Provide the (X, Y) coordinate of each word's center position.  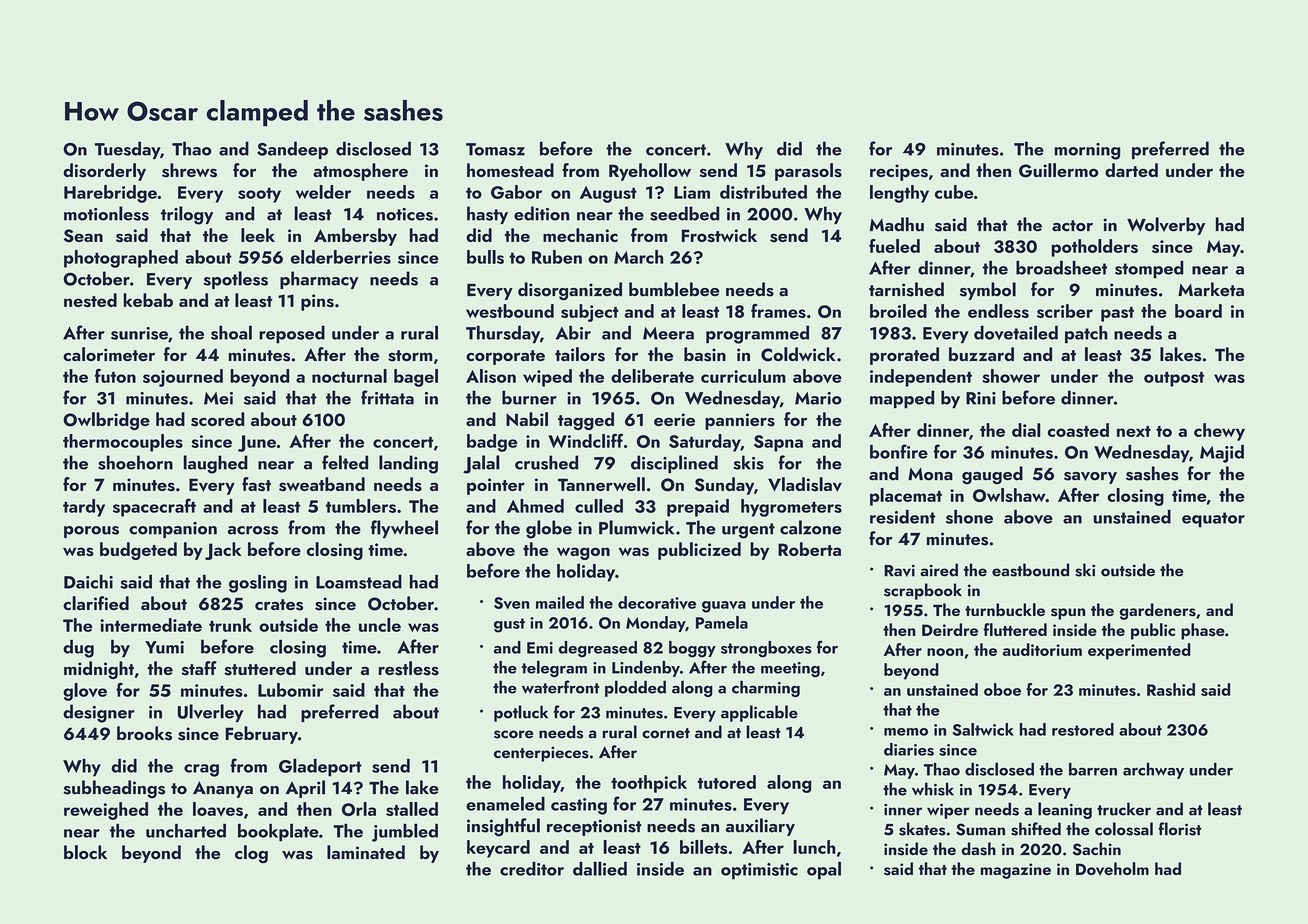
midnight (99, 670)
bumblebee (674, 289)
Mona (930, 474)
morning (1087, 151)
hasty (487, 215)
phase (1203, 631)
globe (549, 529)
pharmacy (319, 280)
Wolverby (1166, 226)
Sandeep (292, 150)
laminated (366, 852)
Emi (540, 648)
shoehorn (135, 462)
